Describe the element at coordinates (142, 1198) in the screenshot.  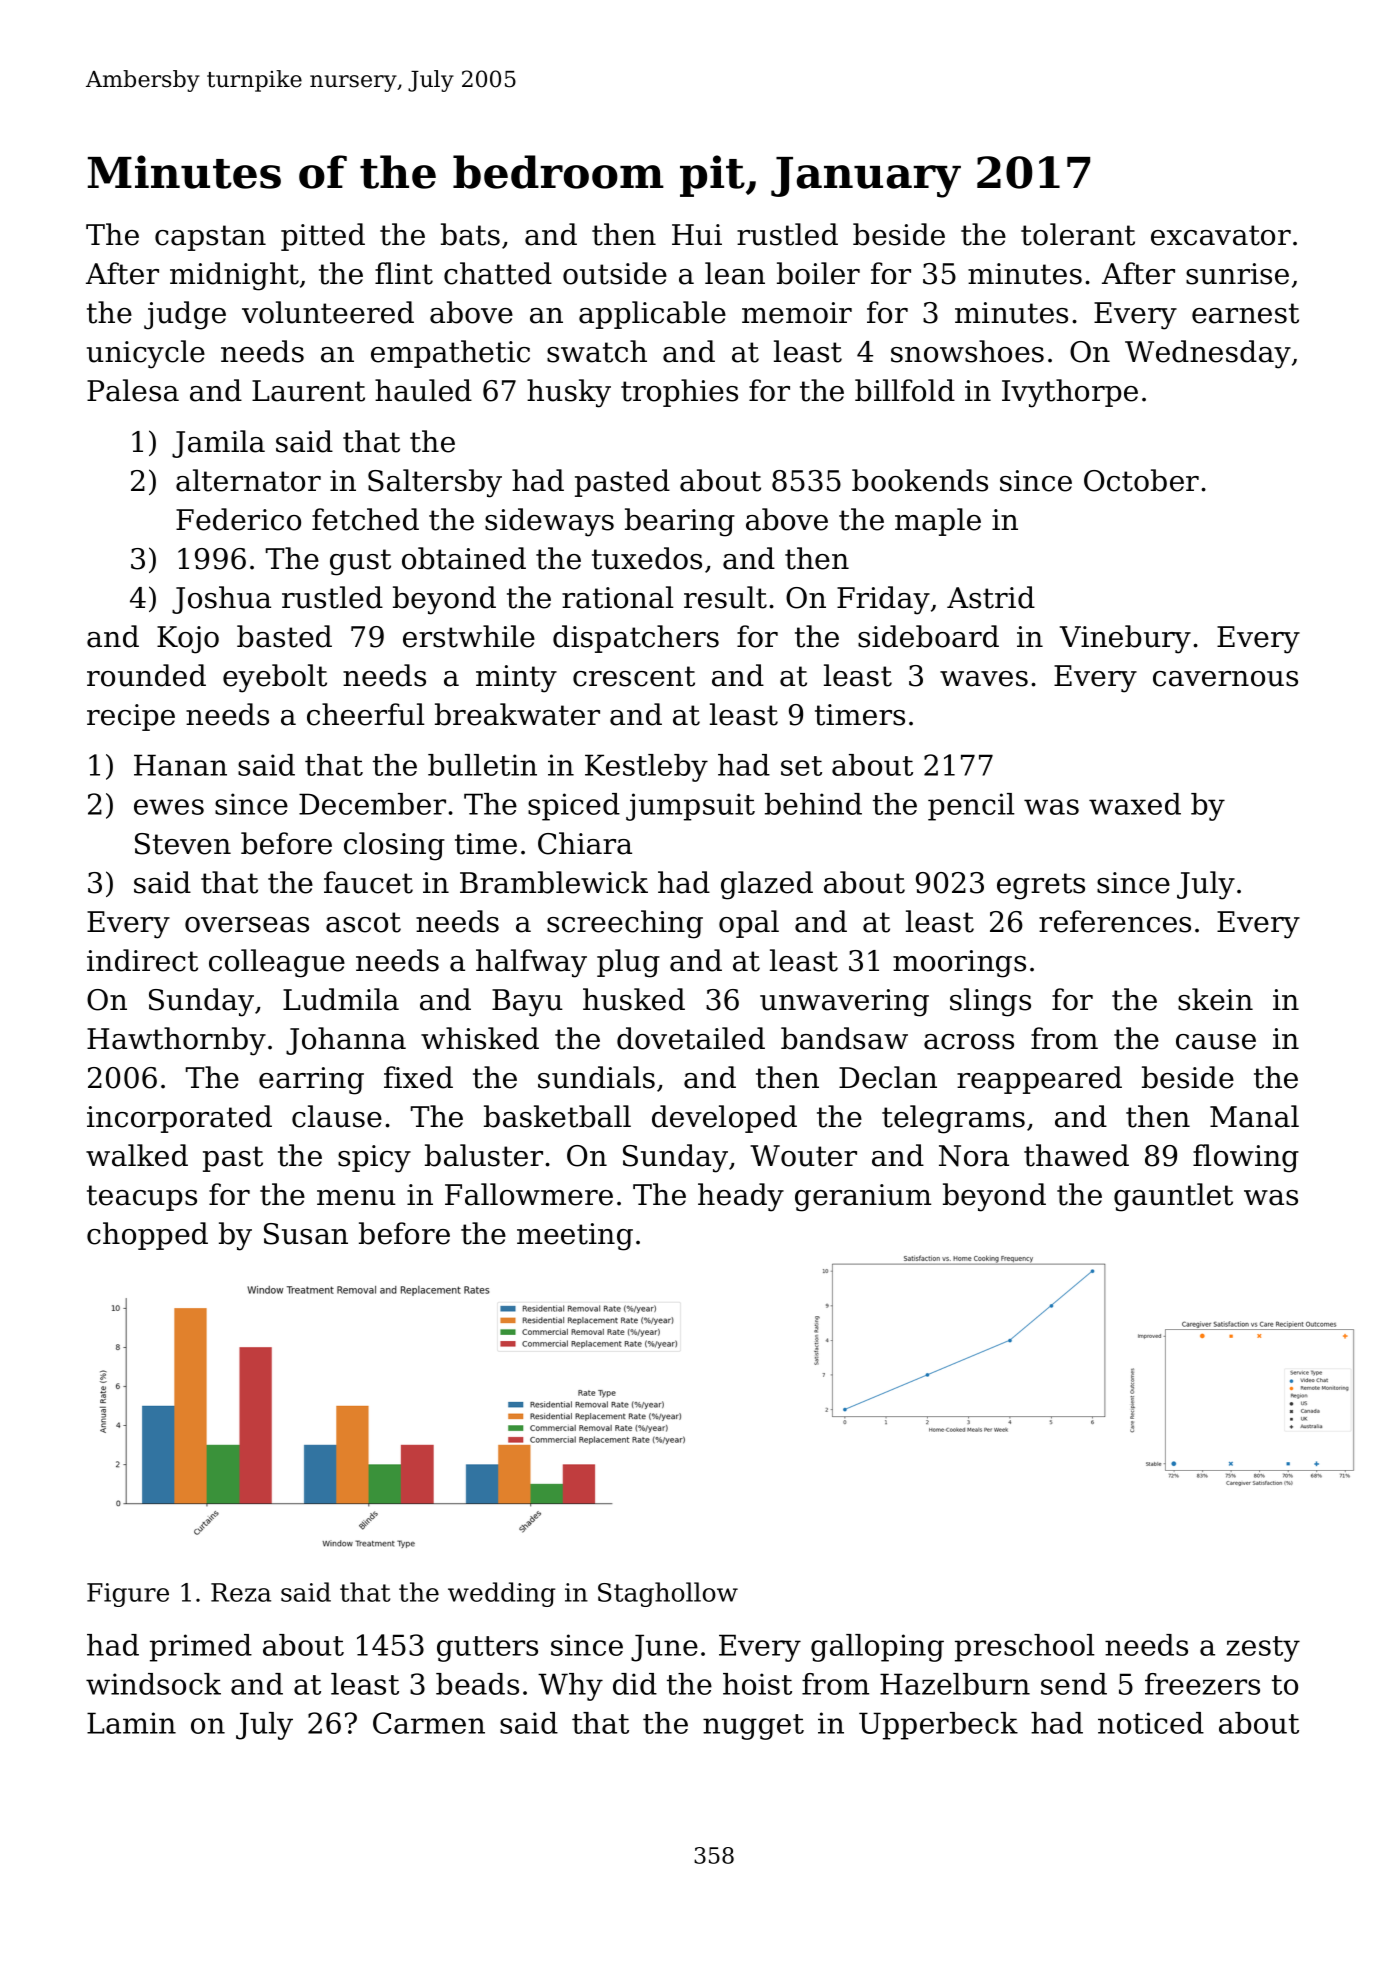
I see `teacups` at that location.
